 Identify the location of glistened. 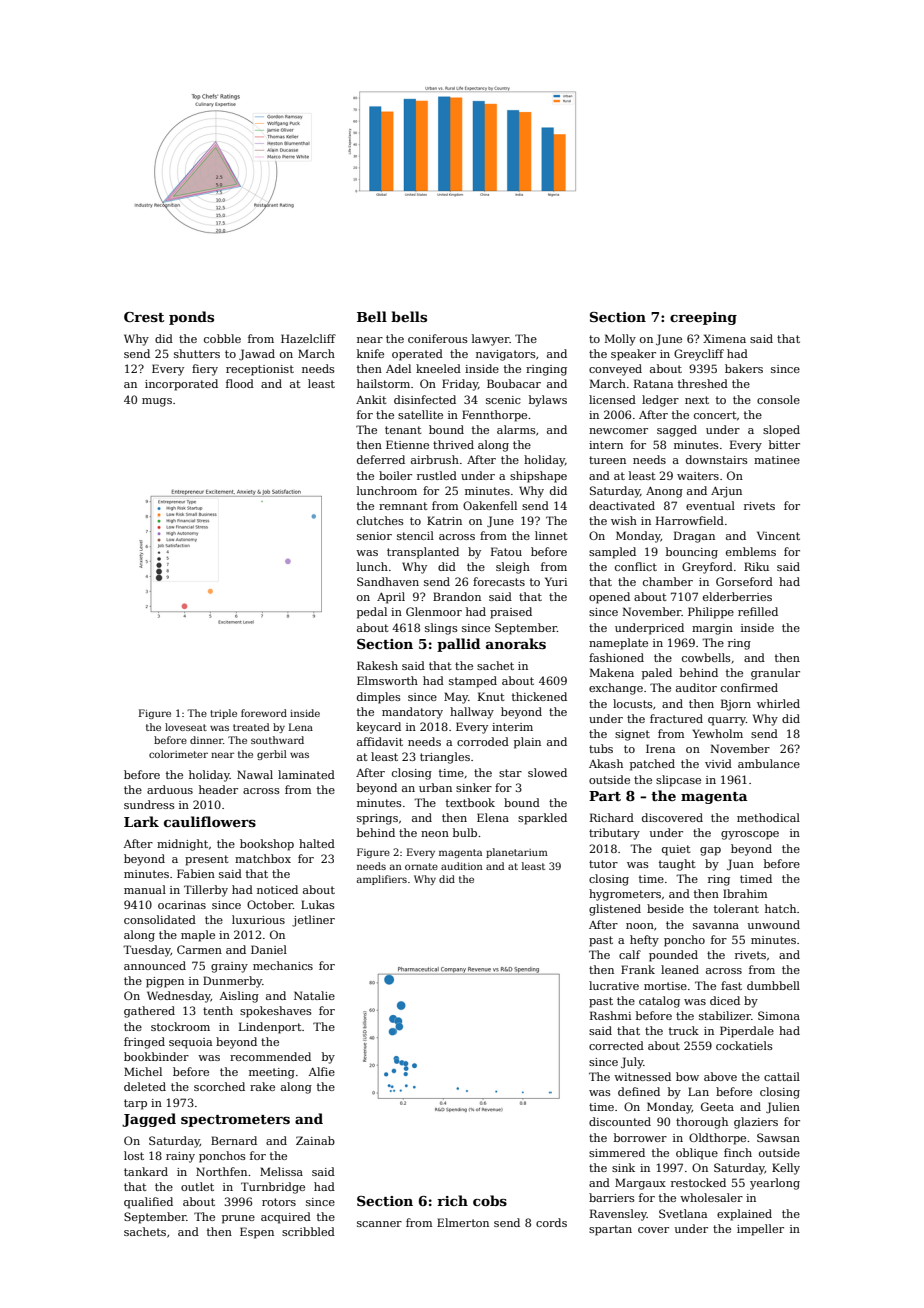
(615, 910).
